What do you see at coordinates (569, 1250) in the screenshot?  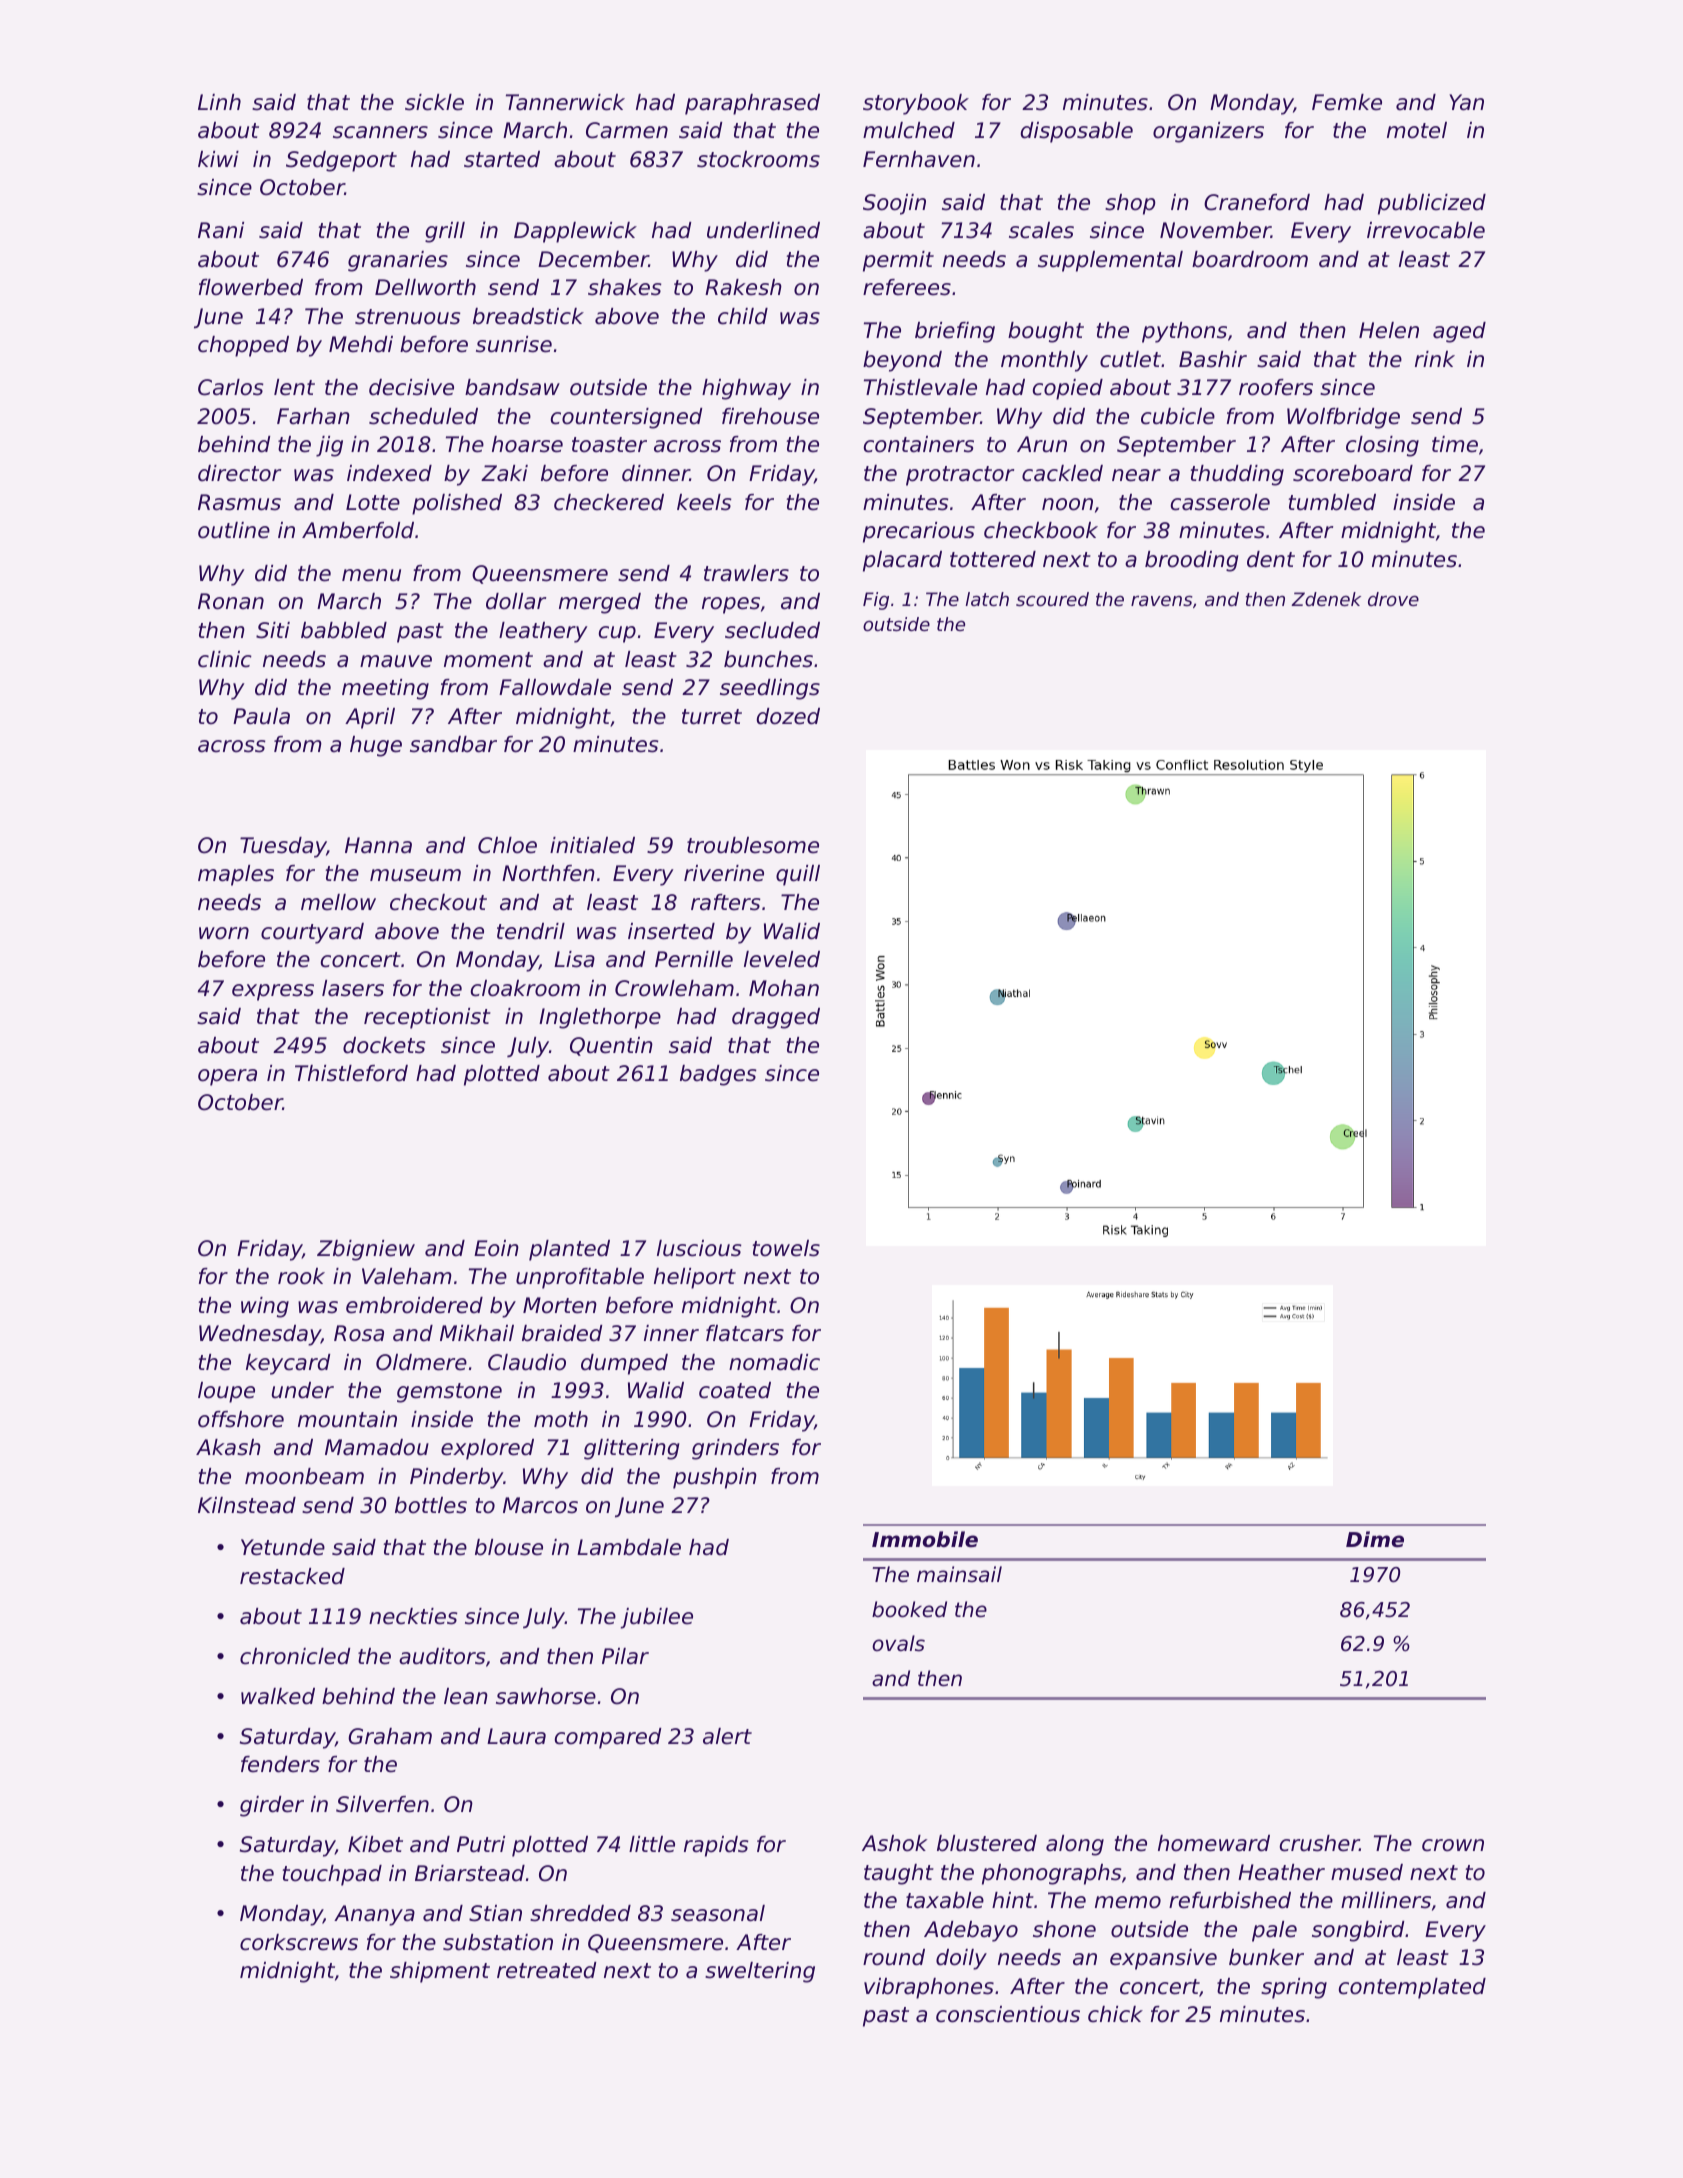 I see `planted` at bounding box center [569, 1250].
